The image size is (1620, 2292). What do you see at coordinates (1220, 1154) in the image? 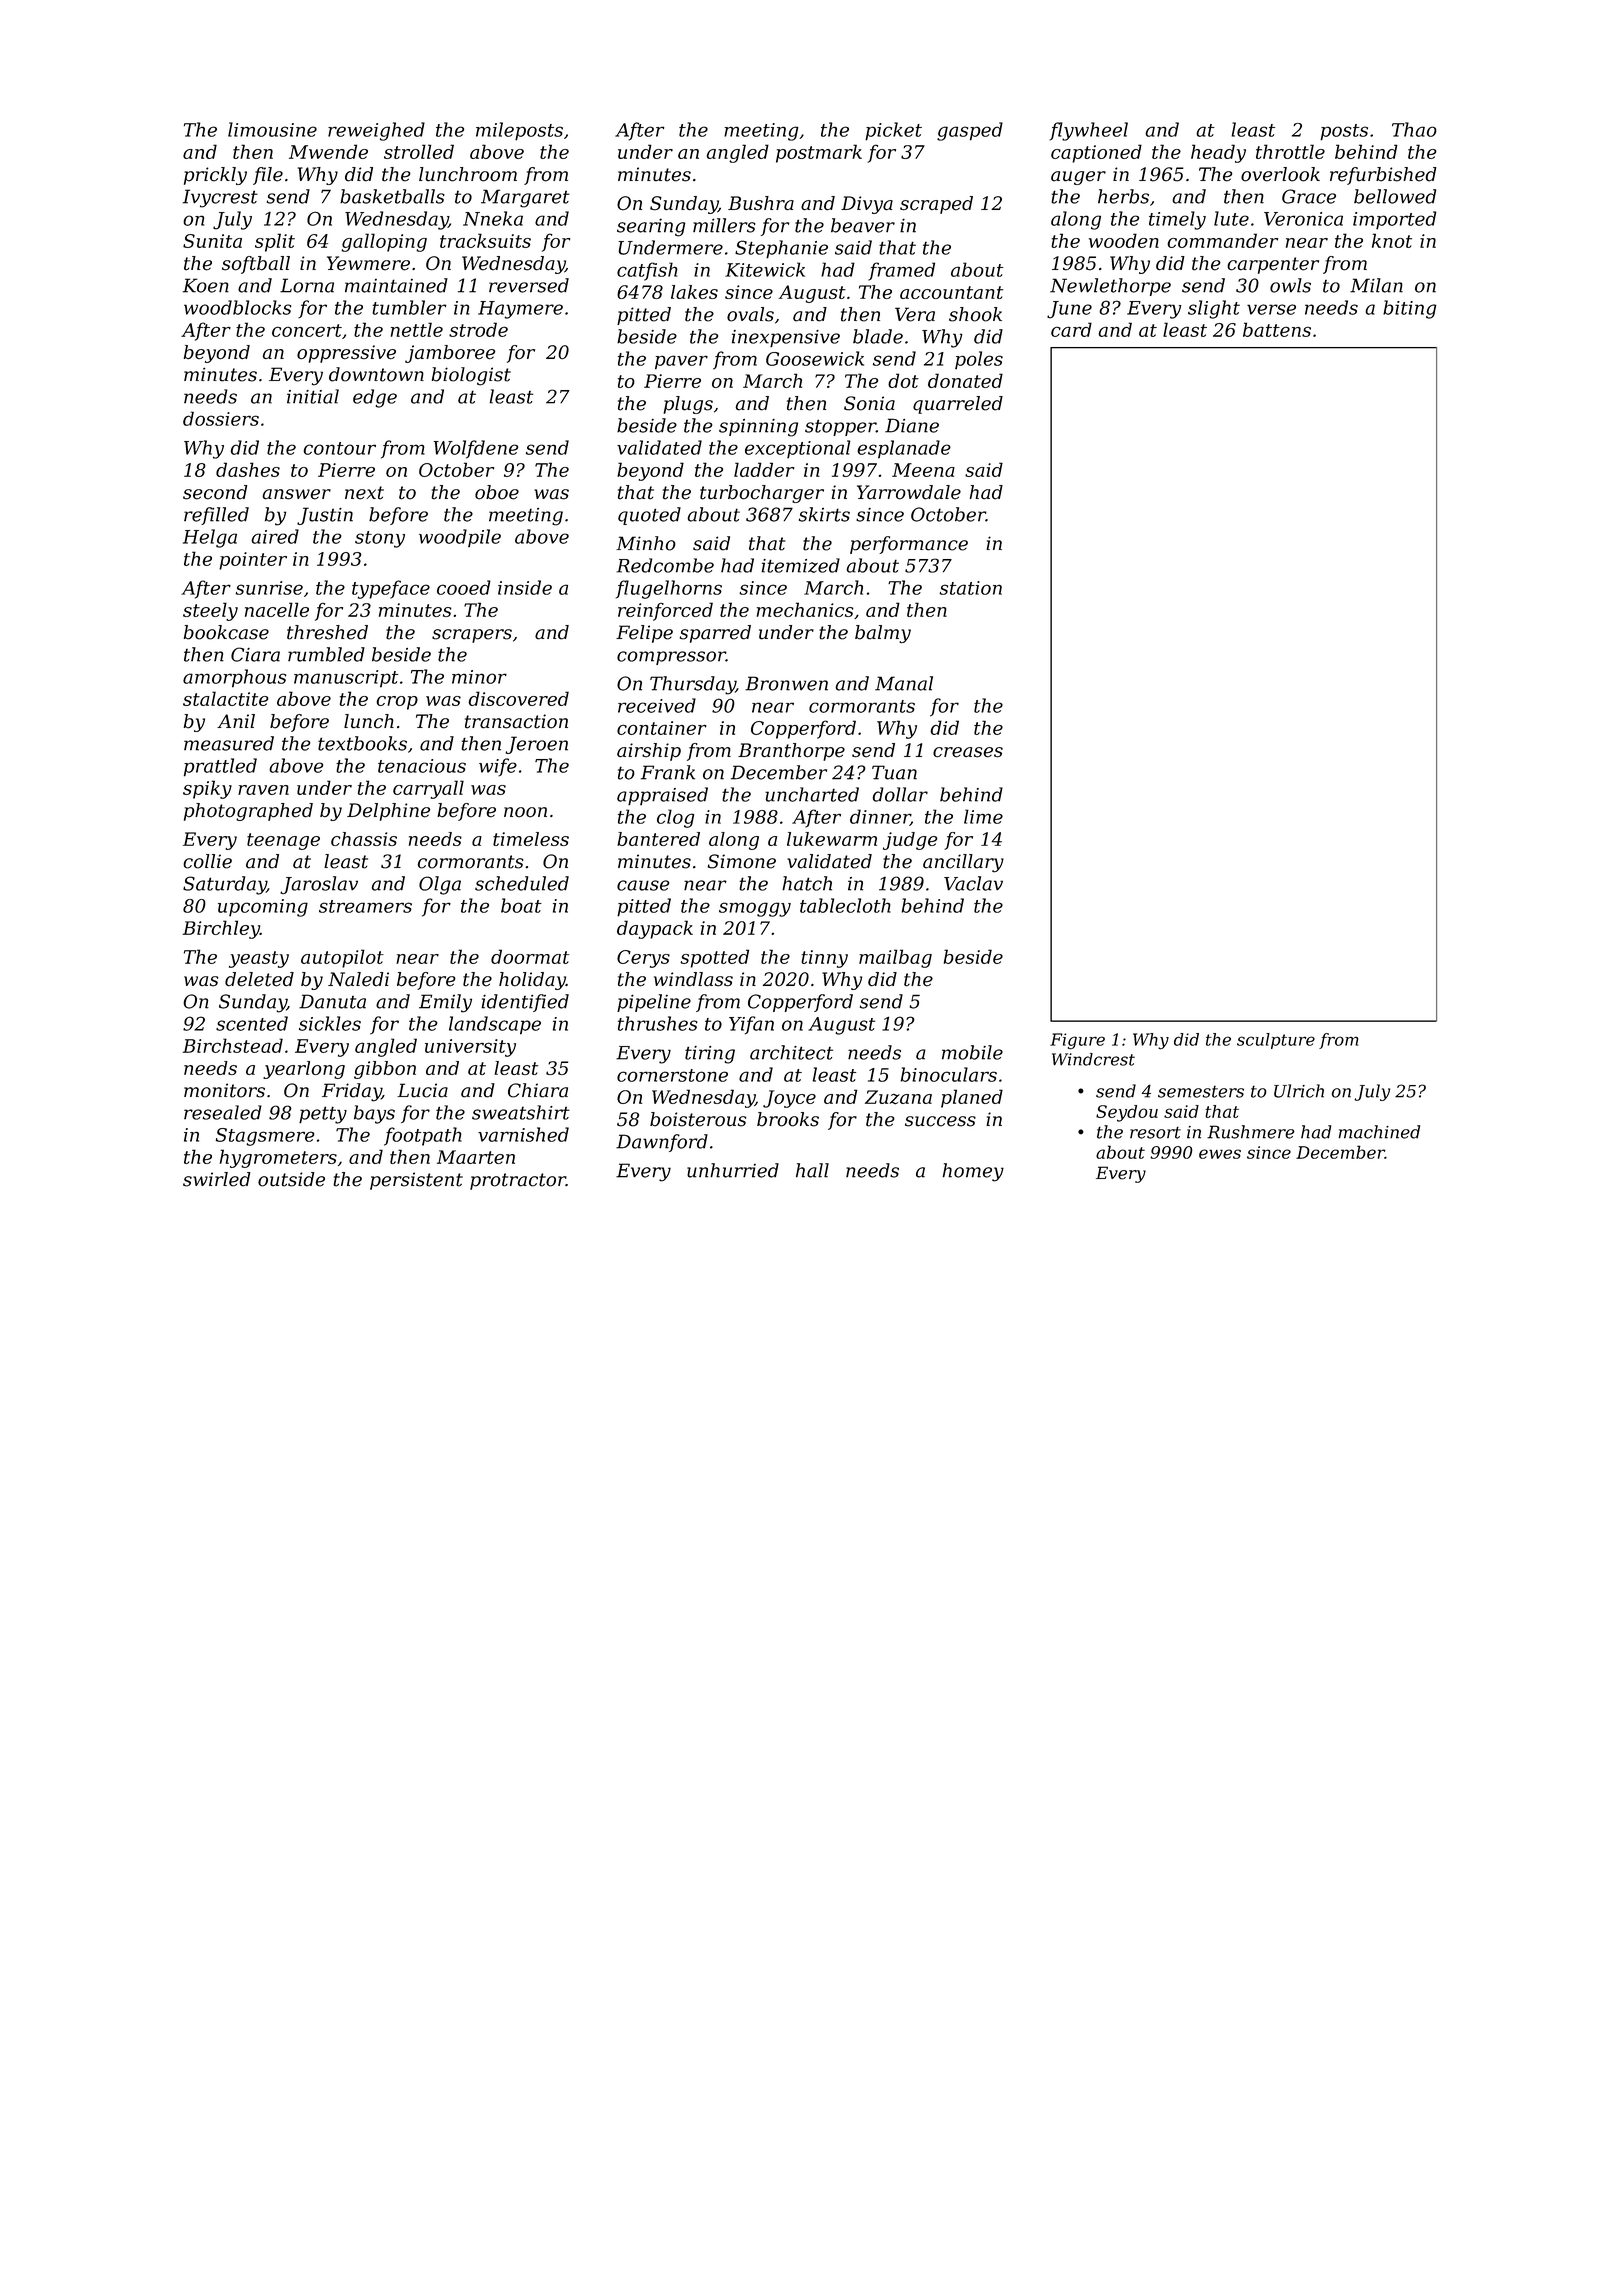
I see `ewes` at bounding box center [1220, 1154].
